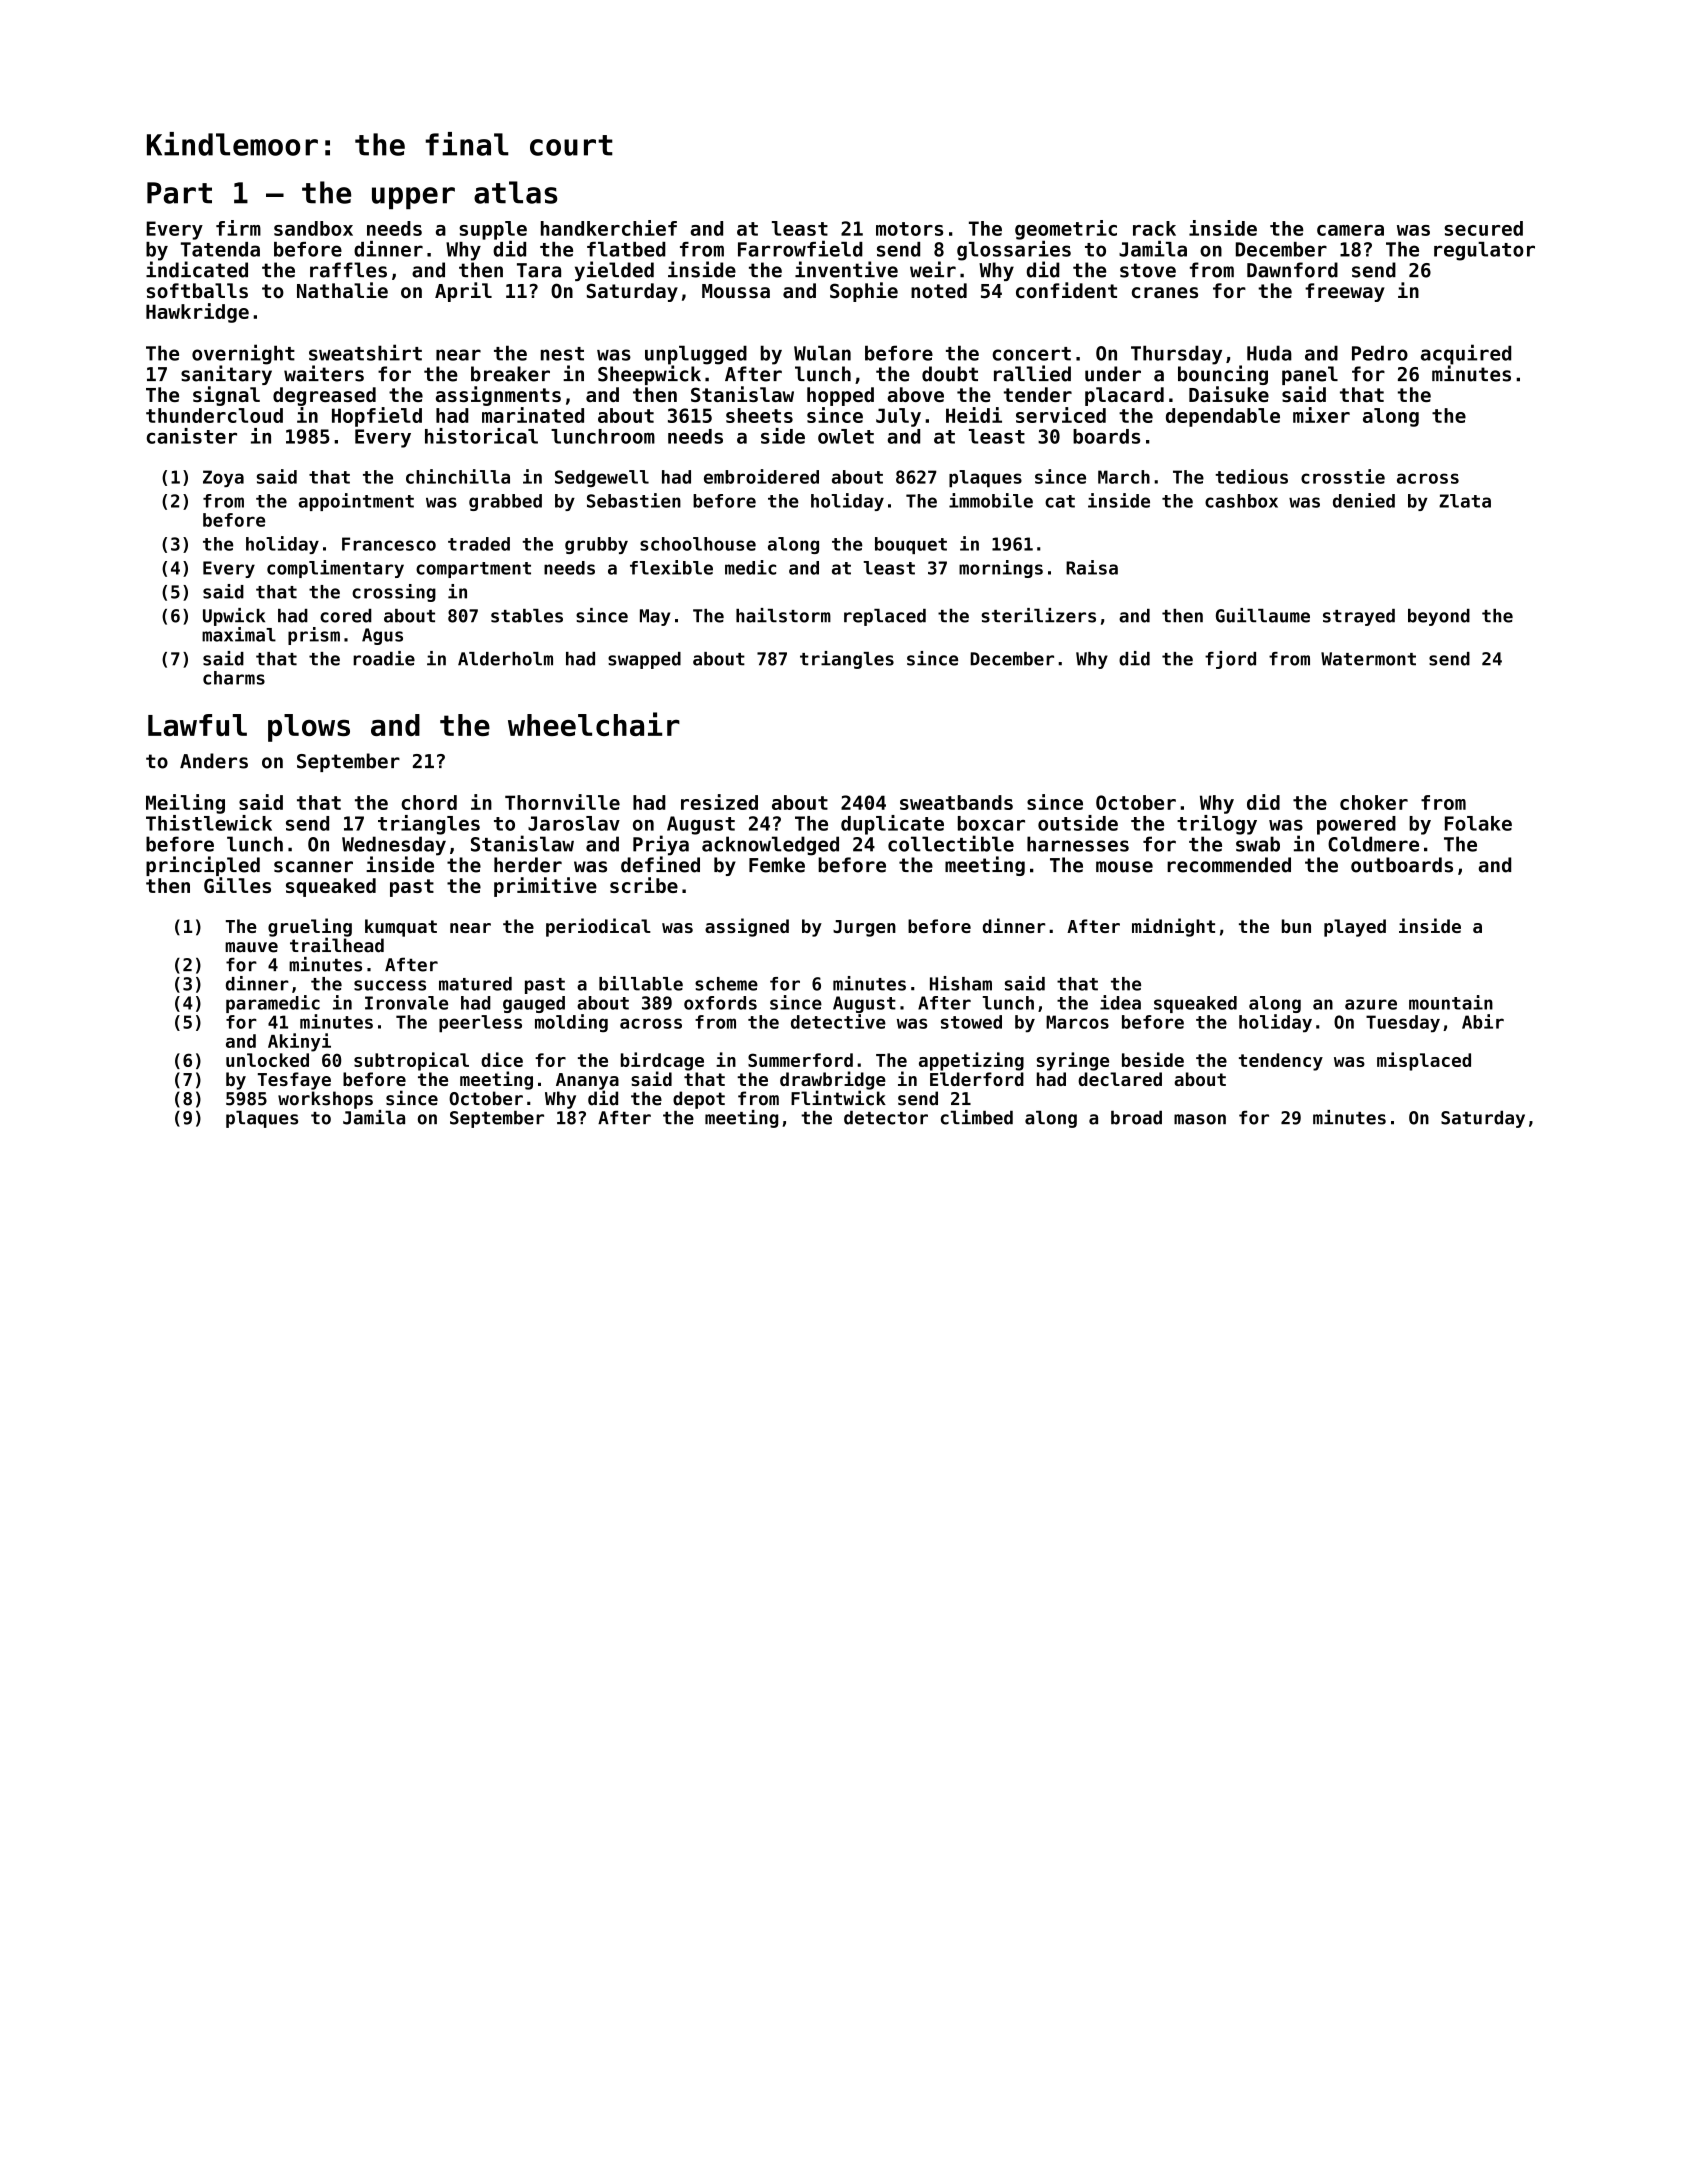 This document has width=1683, height=2178. Describe the element at coordinates (759, 415) in the document. I see `sheets` at that location.
